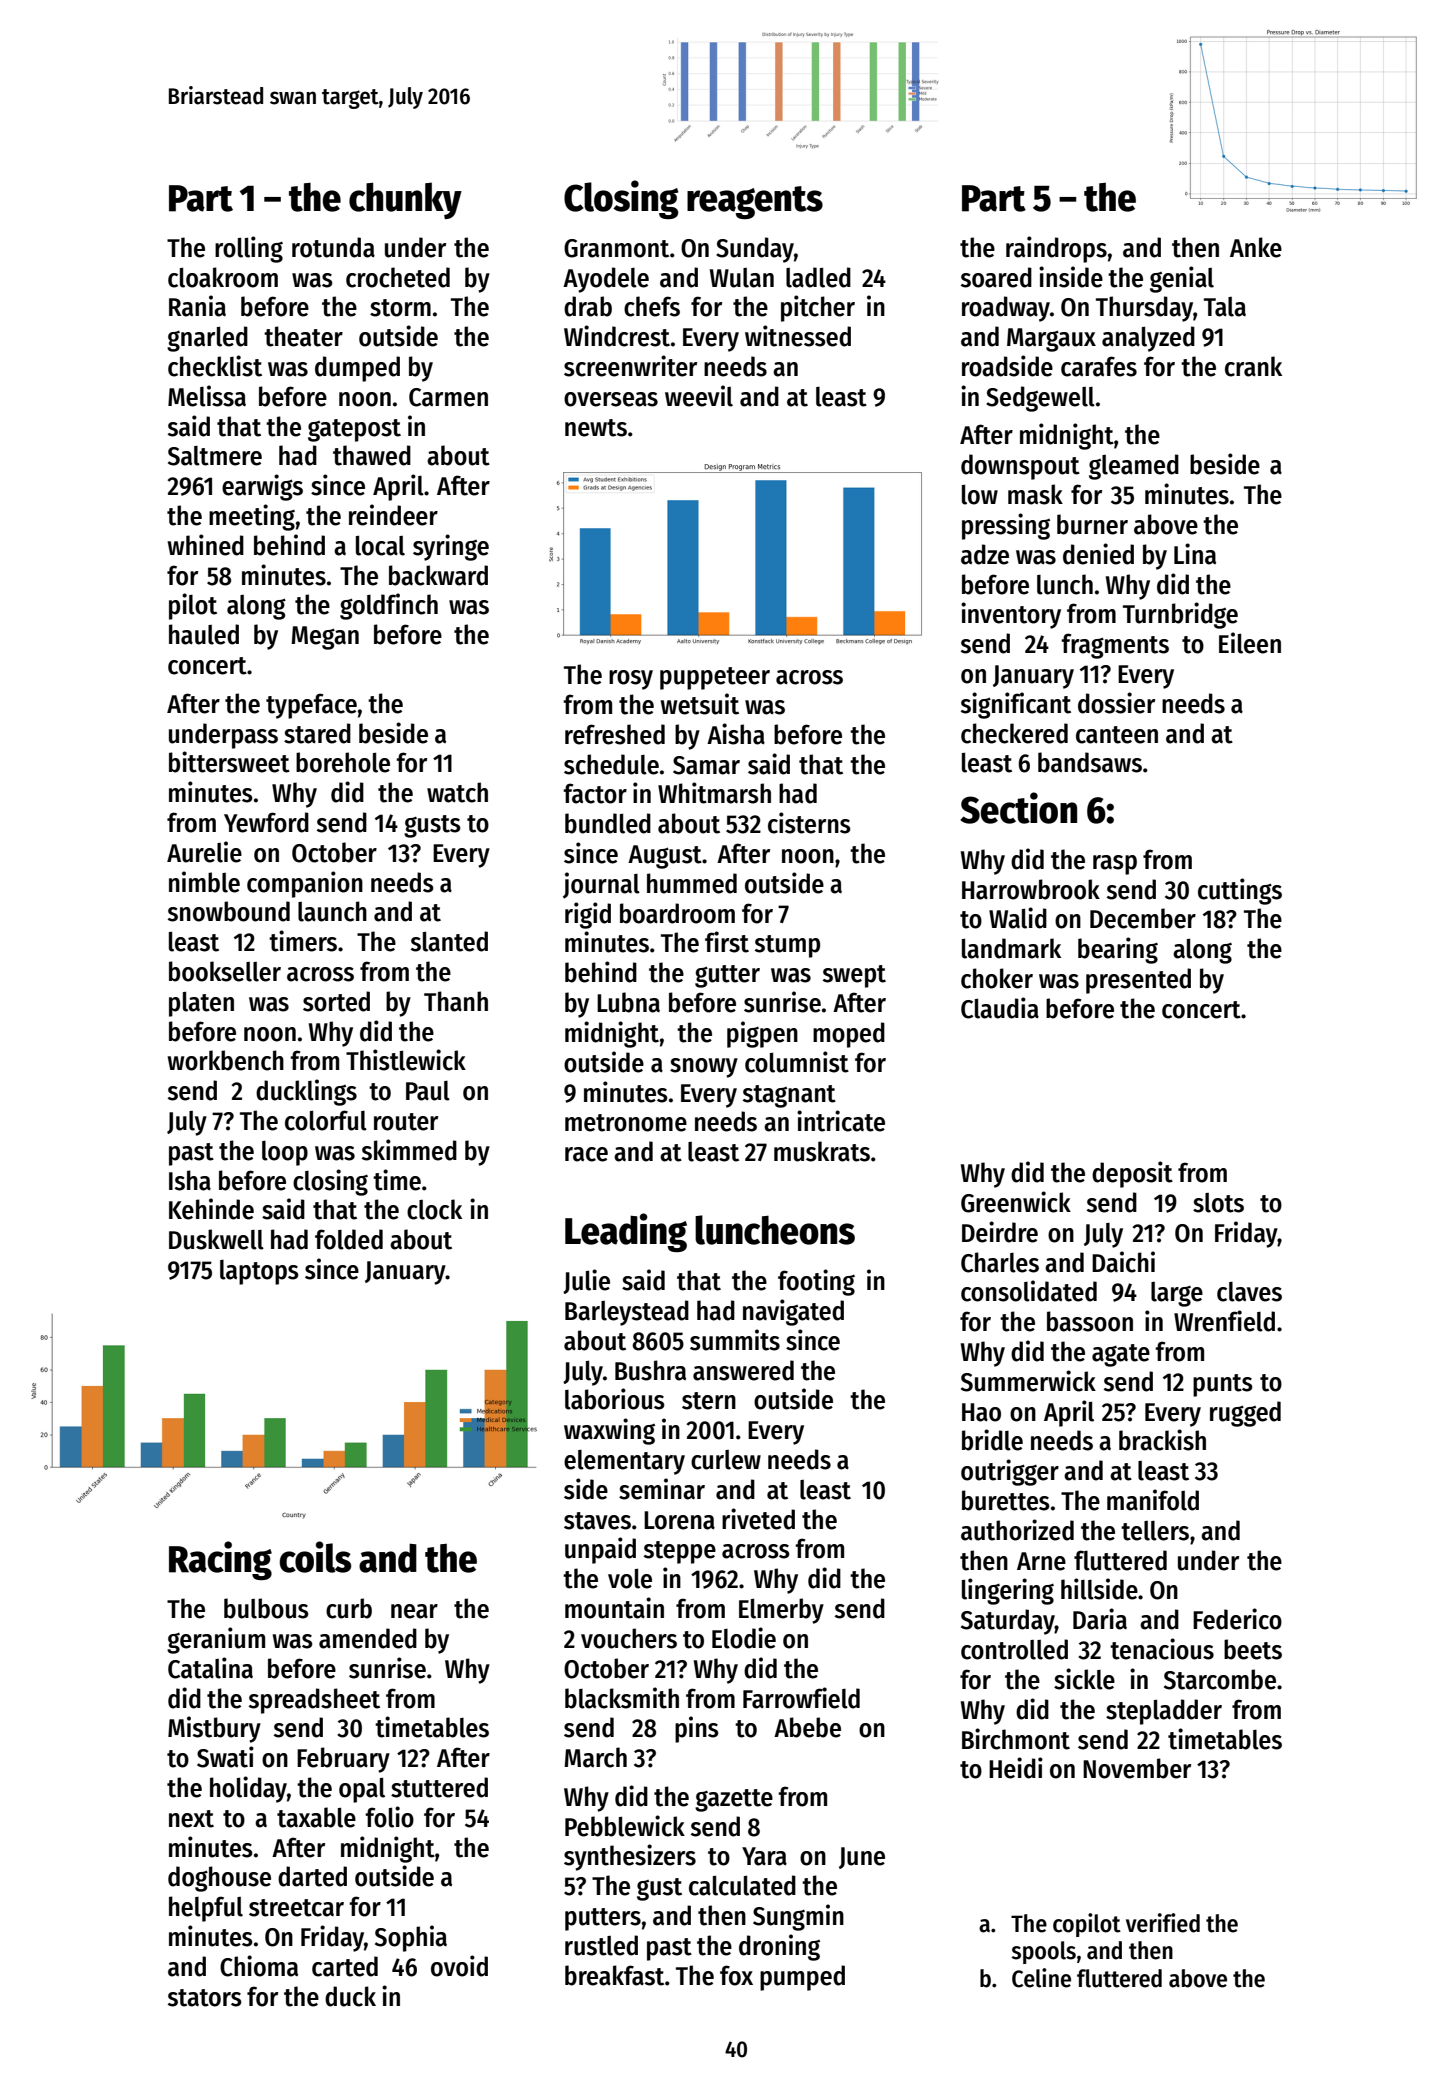  I want to click on journal, so click(601, 885).
